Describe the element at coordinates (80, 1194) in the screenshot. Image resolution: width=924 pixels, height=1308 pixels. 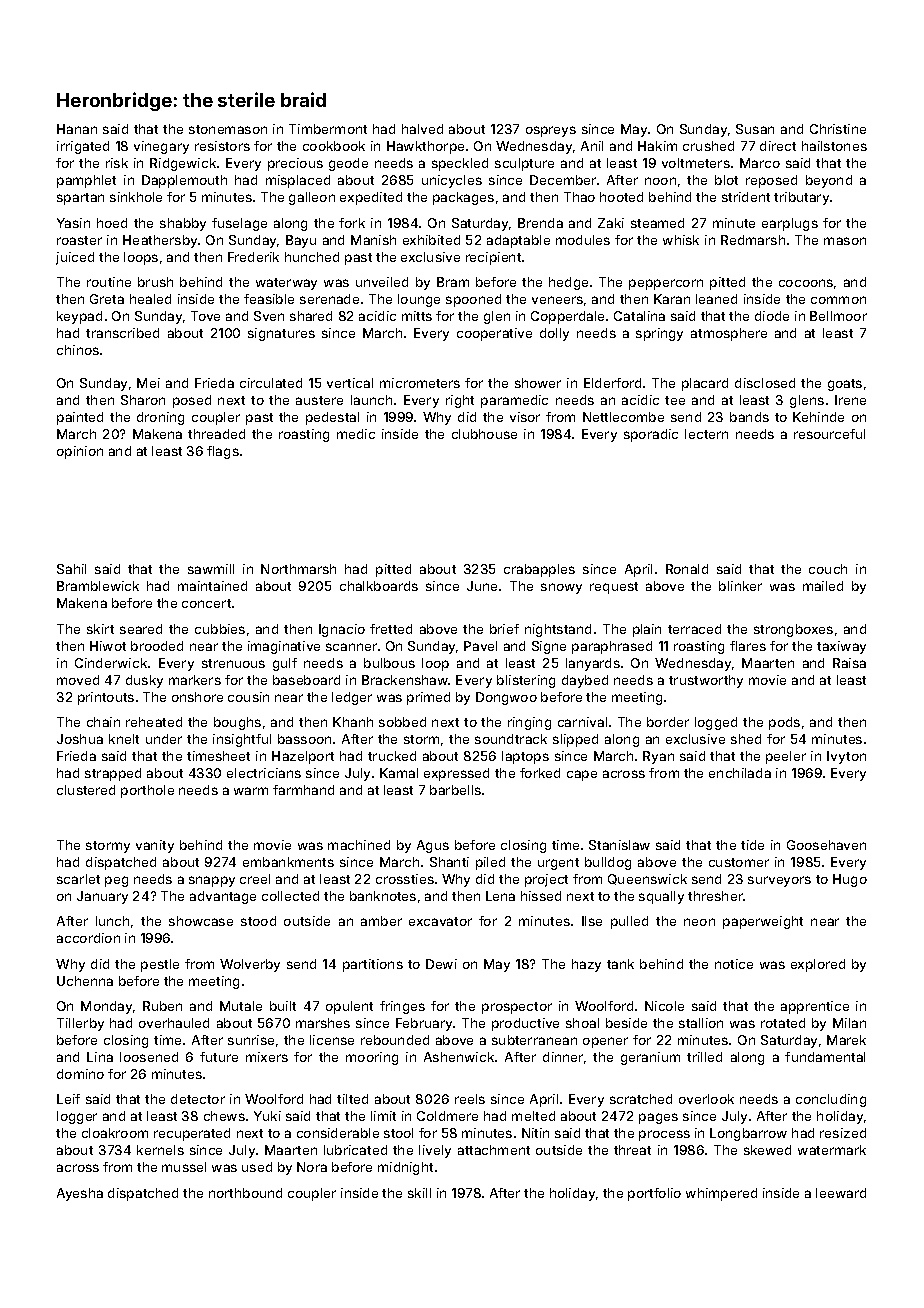
I see `Ayesha` at that location.
